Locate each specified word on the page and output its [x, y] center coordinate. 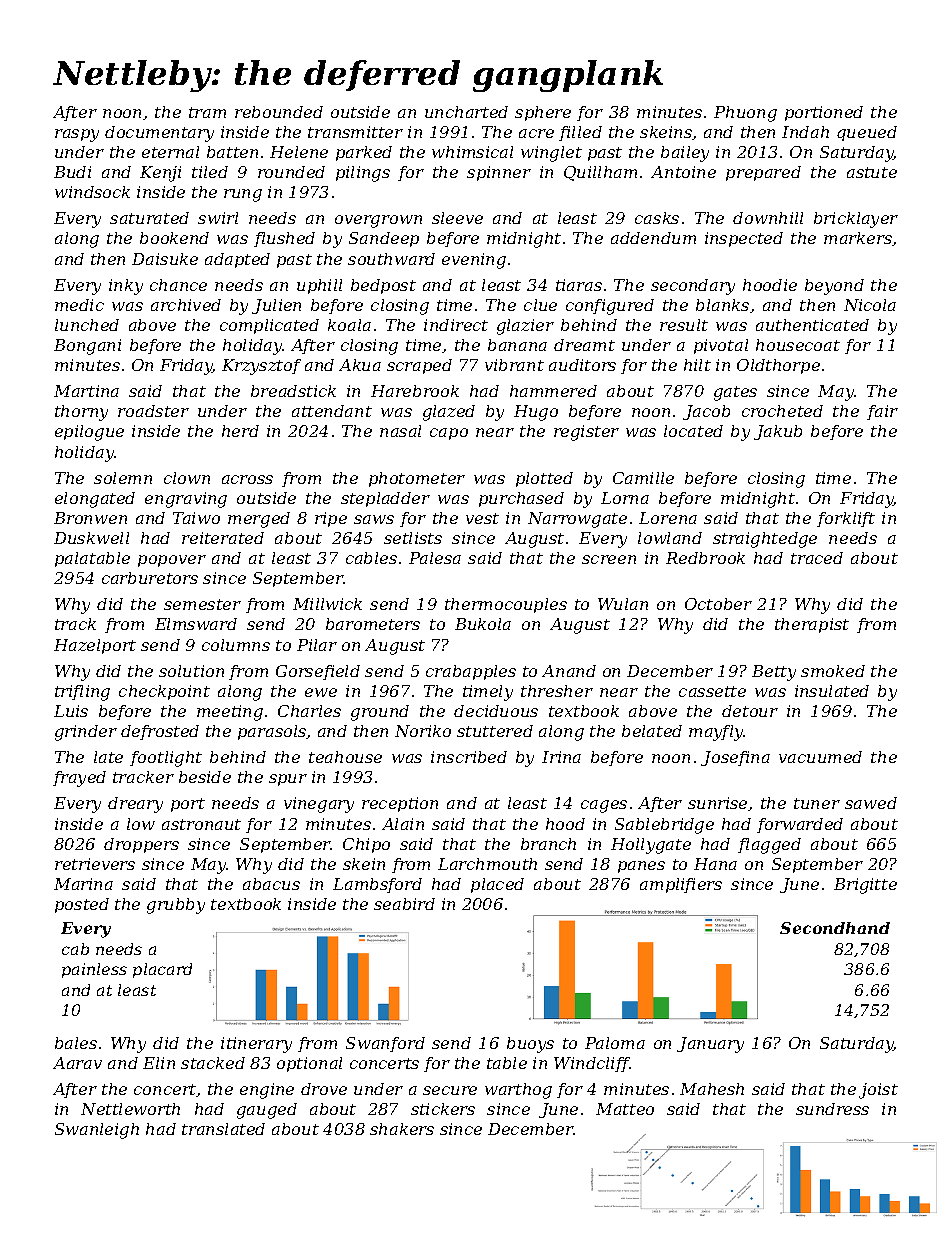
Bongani [87, 347]
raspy [77, 135]
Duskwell [91, 538]
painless [94, 970]
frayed [79, 779]
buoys [530, 1045]
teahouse [345, 757]
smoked [833, 671]
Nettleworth [130, 1109]
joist [878, 1091]
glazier [525, 327]
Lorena [668, 518]
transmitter [355, 132]
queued [867, 133]
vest [482, 518]
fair [882, 412]
